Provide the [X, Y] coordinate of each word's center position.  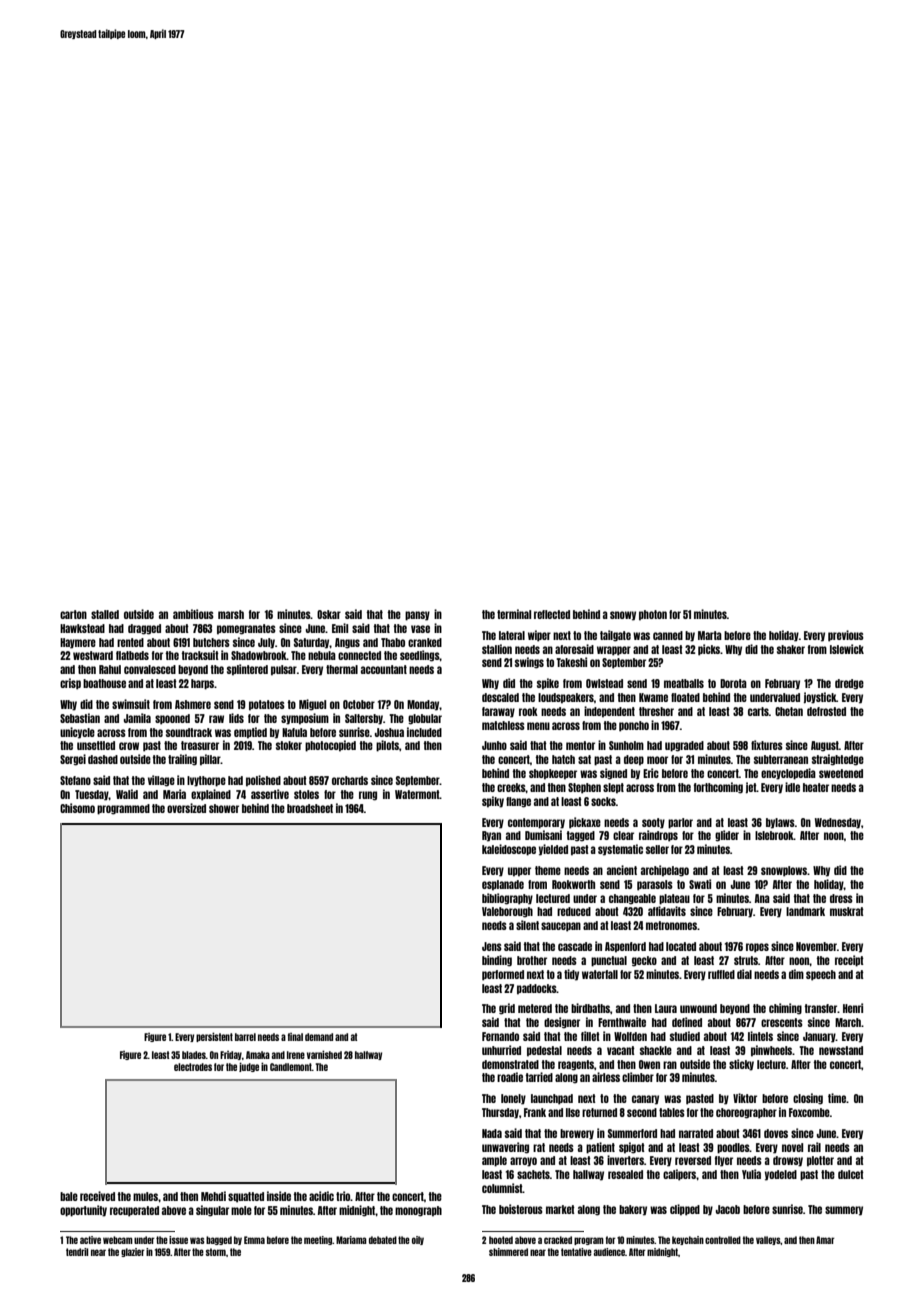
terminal [514, 614]
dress [841, 898]
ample [494, 1161]
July [266, 643]
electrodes [193, 1067]
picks [709, 650]
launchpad [552, 1099]
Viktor [745, 1098]
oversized [186, 808]
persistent [214, 1037]
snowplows [784, 871]
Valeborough [507, 912]
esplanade [503, 885]
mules [145, 1196]
